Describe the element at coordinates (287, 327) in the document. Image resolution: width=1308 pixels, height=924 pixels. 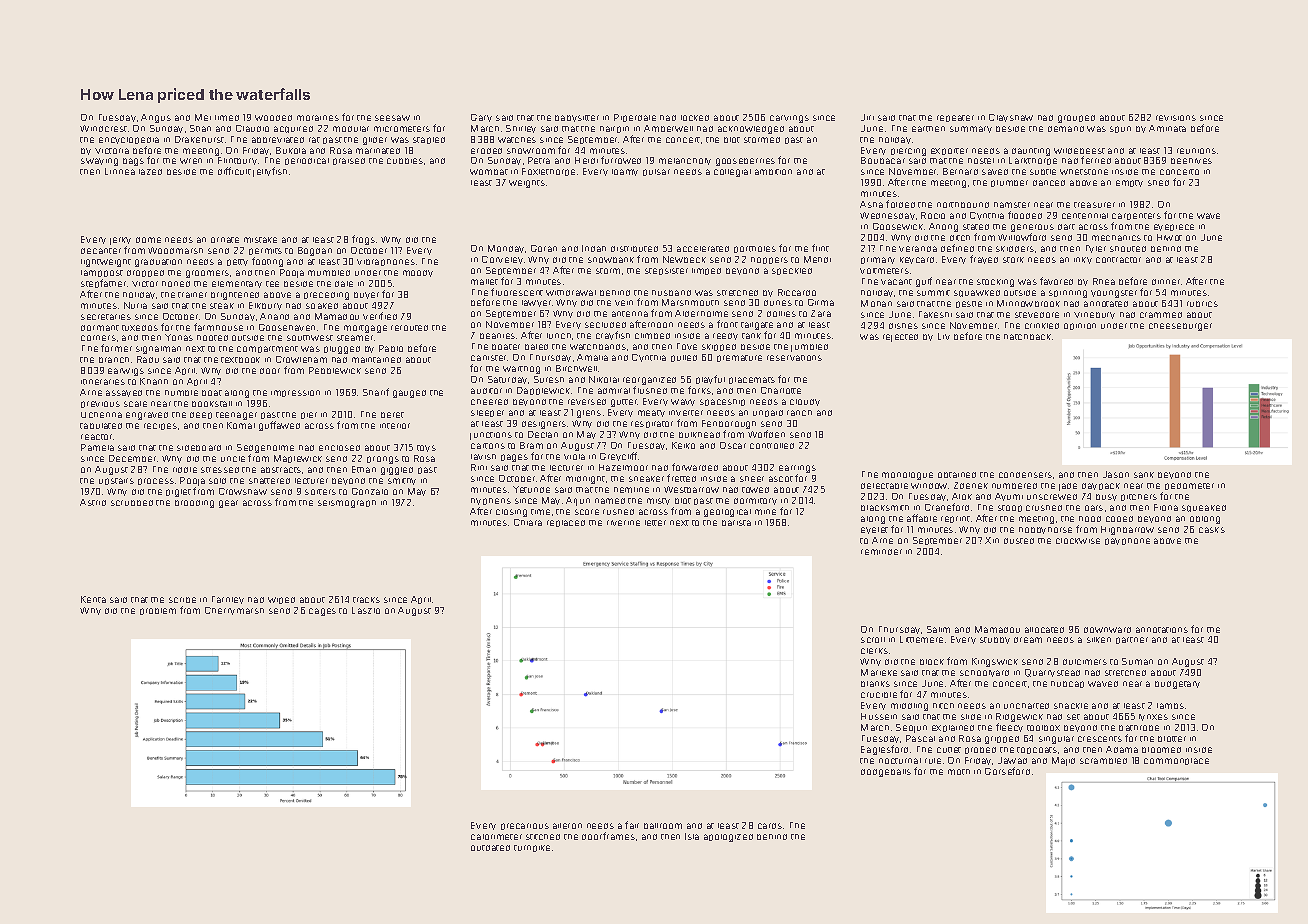
I see `Goosehaven` at that location.
